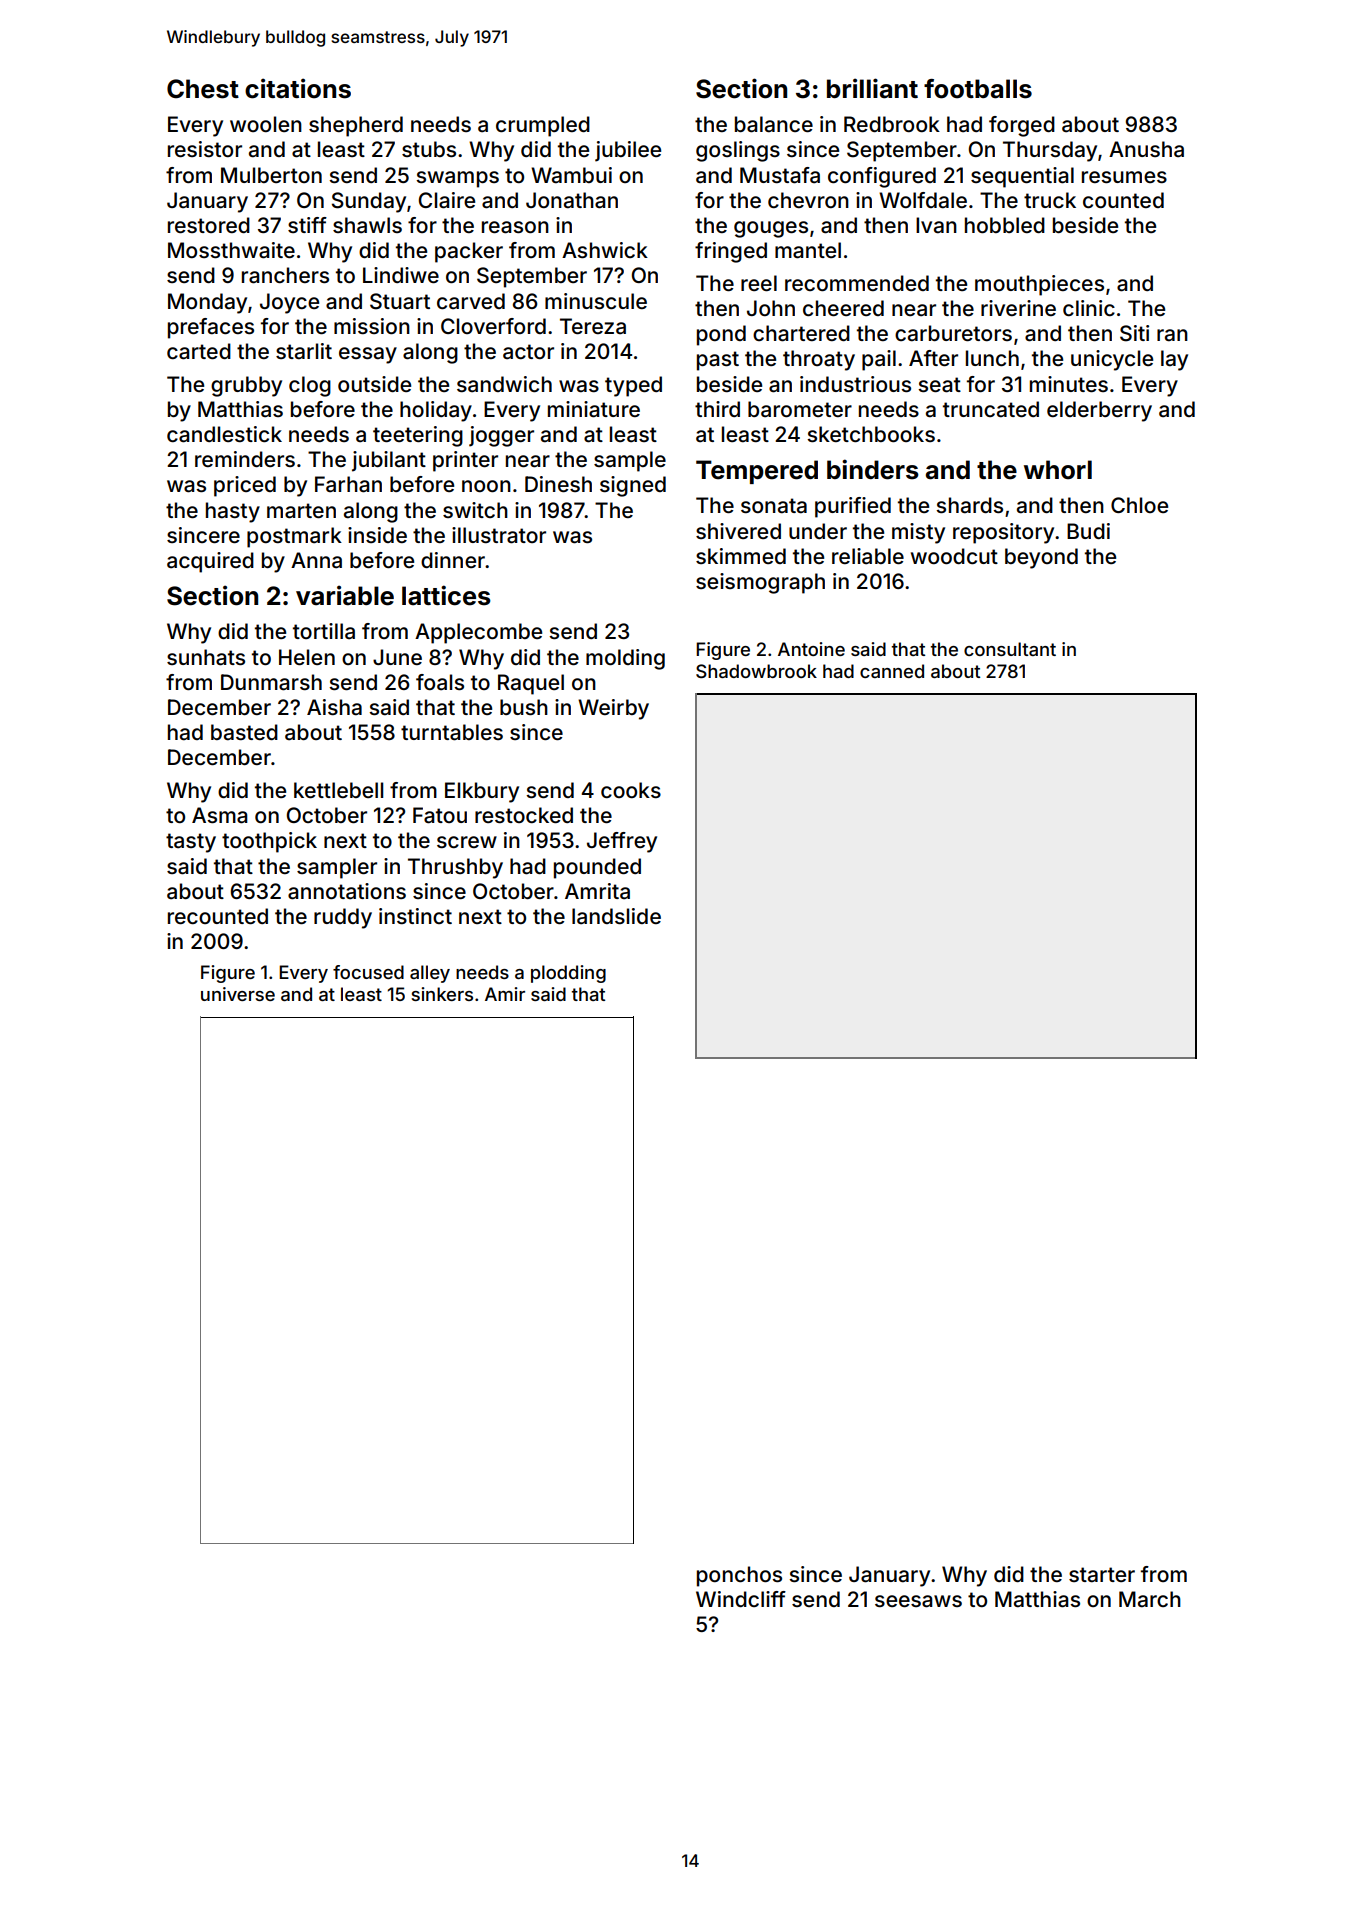  What do you see at coordinates (741, 1599) in the screenshot?
I see `Windcliff` at bounding box center [741, 1599].
